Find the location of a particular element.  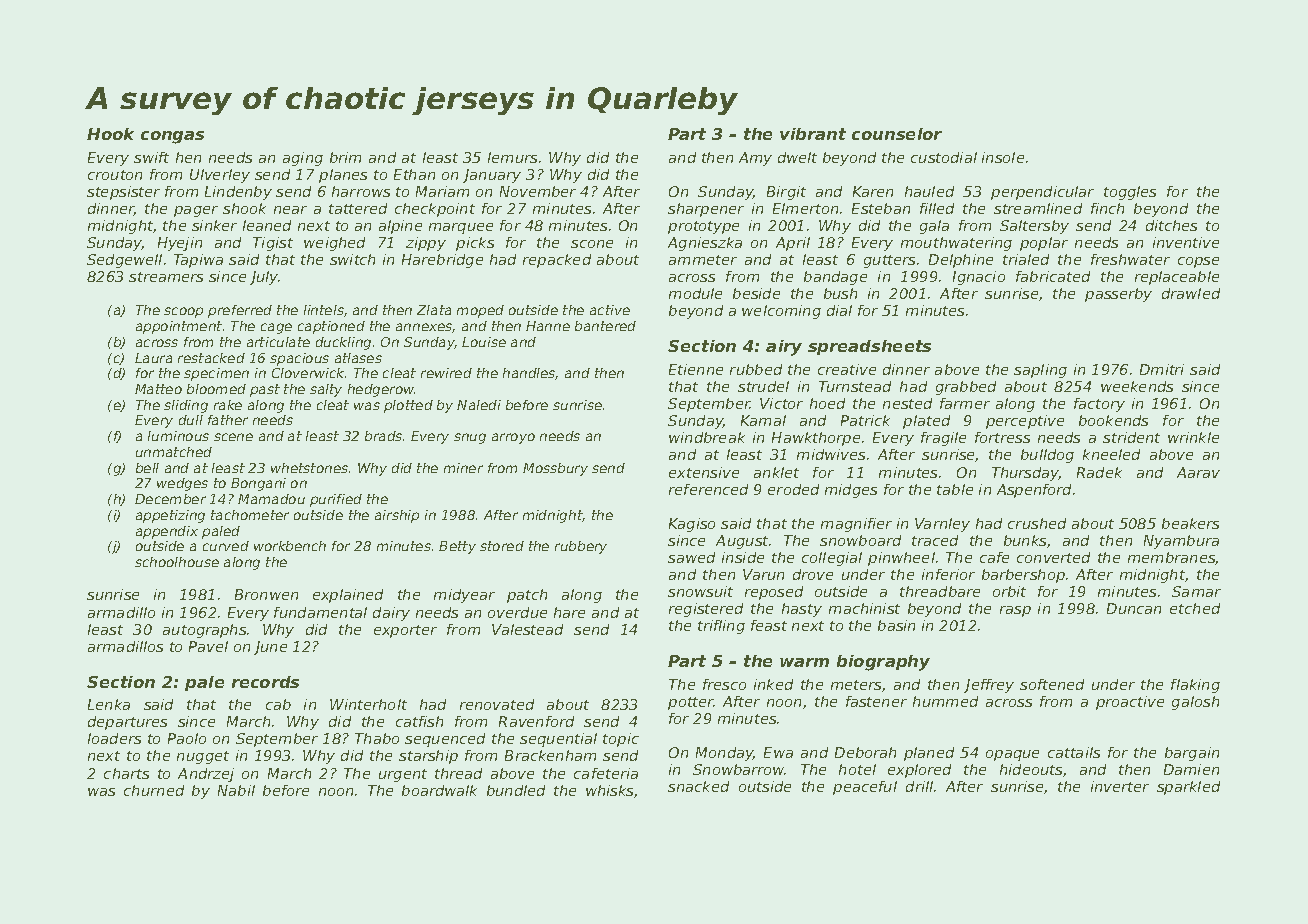

counselor is located at coordinates (897, 134).
